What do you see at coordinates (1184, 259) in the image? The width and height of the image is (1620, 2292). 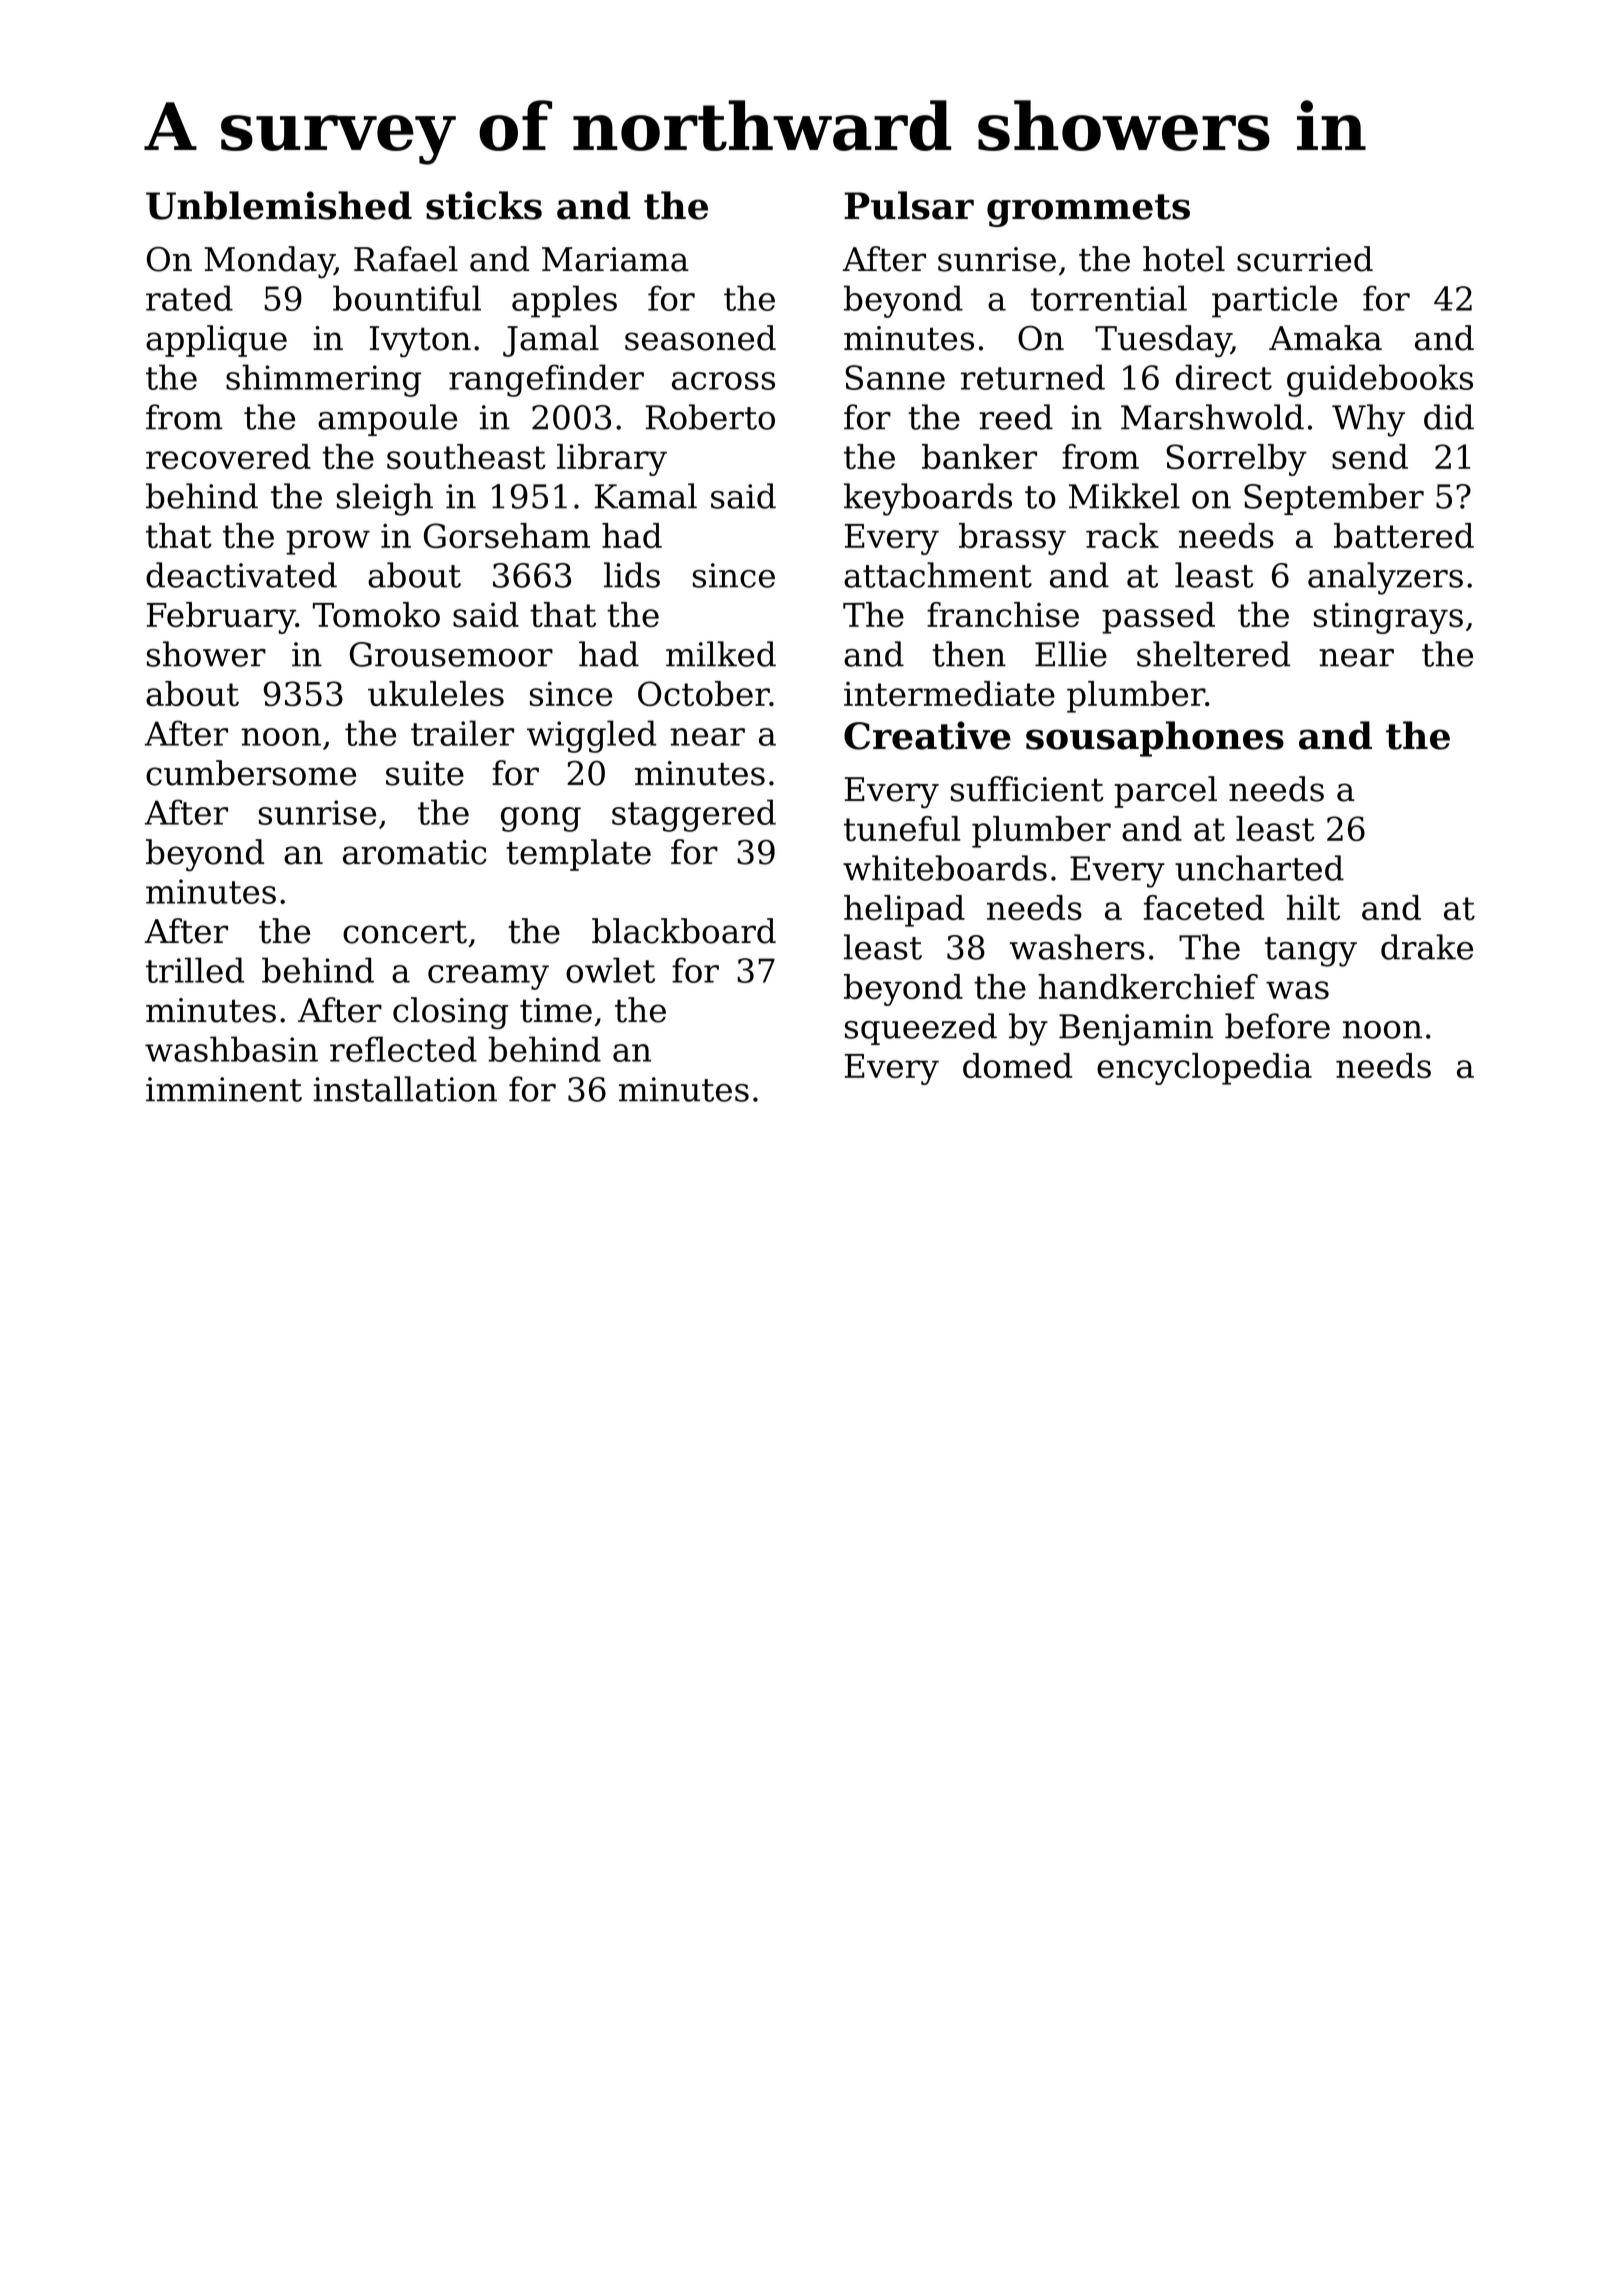 I see `hotel` at bounding box center [1184, 259].
